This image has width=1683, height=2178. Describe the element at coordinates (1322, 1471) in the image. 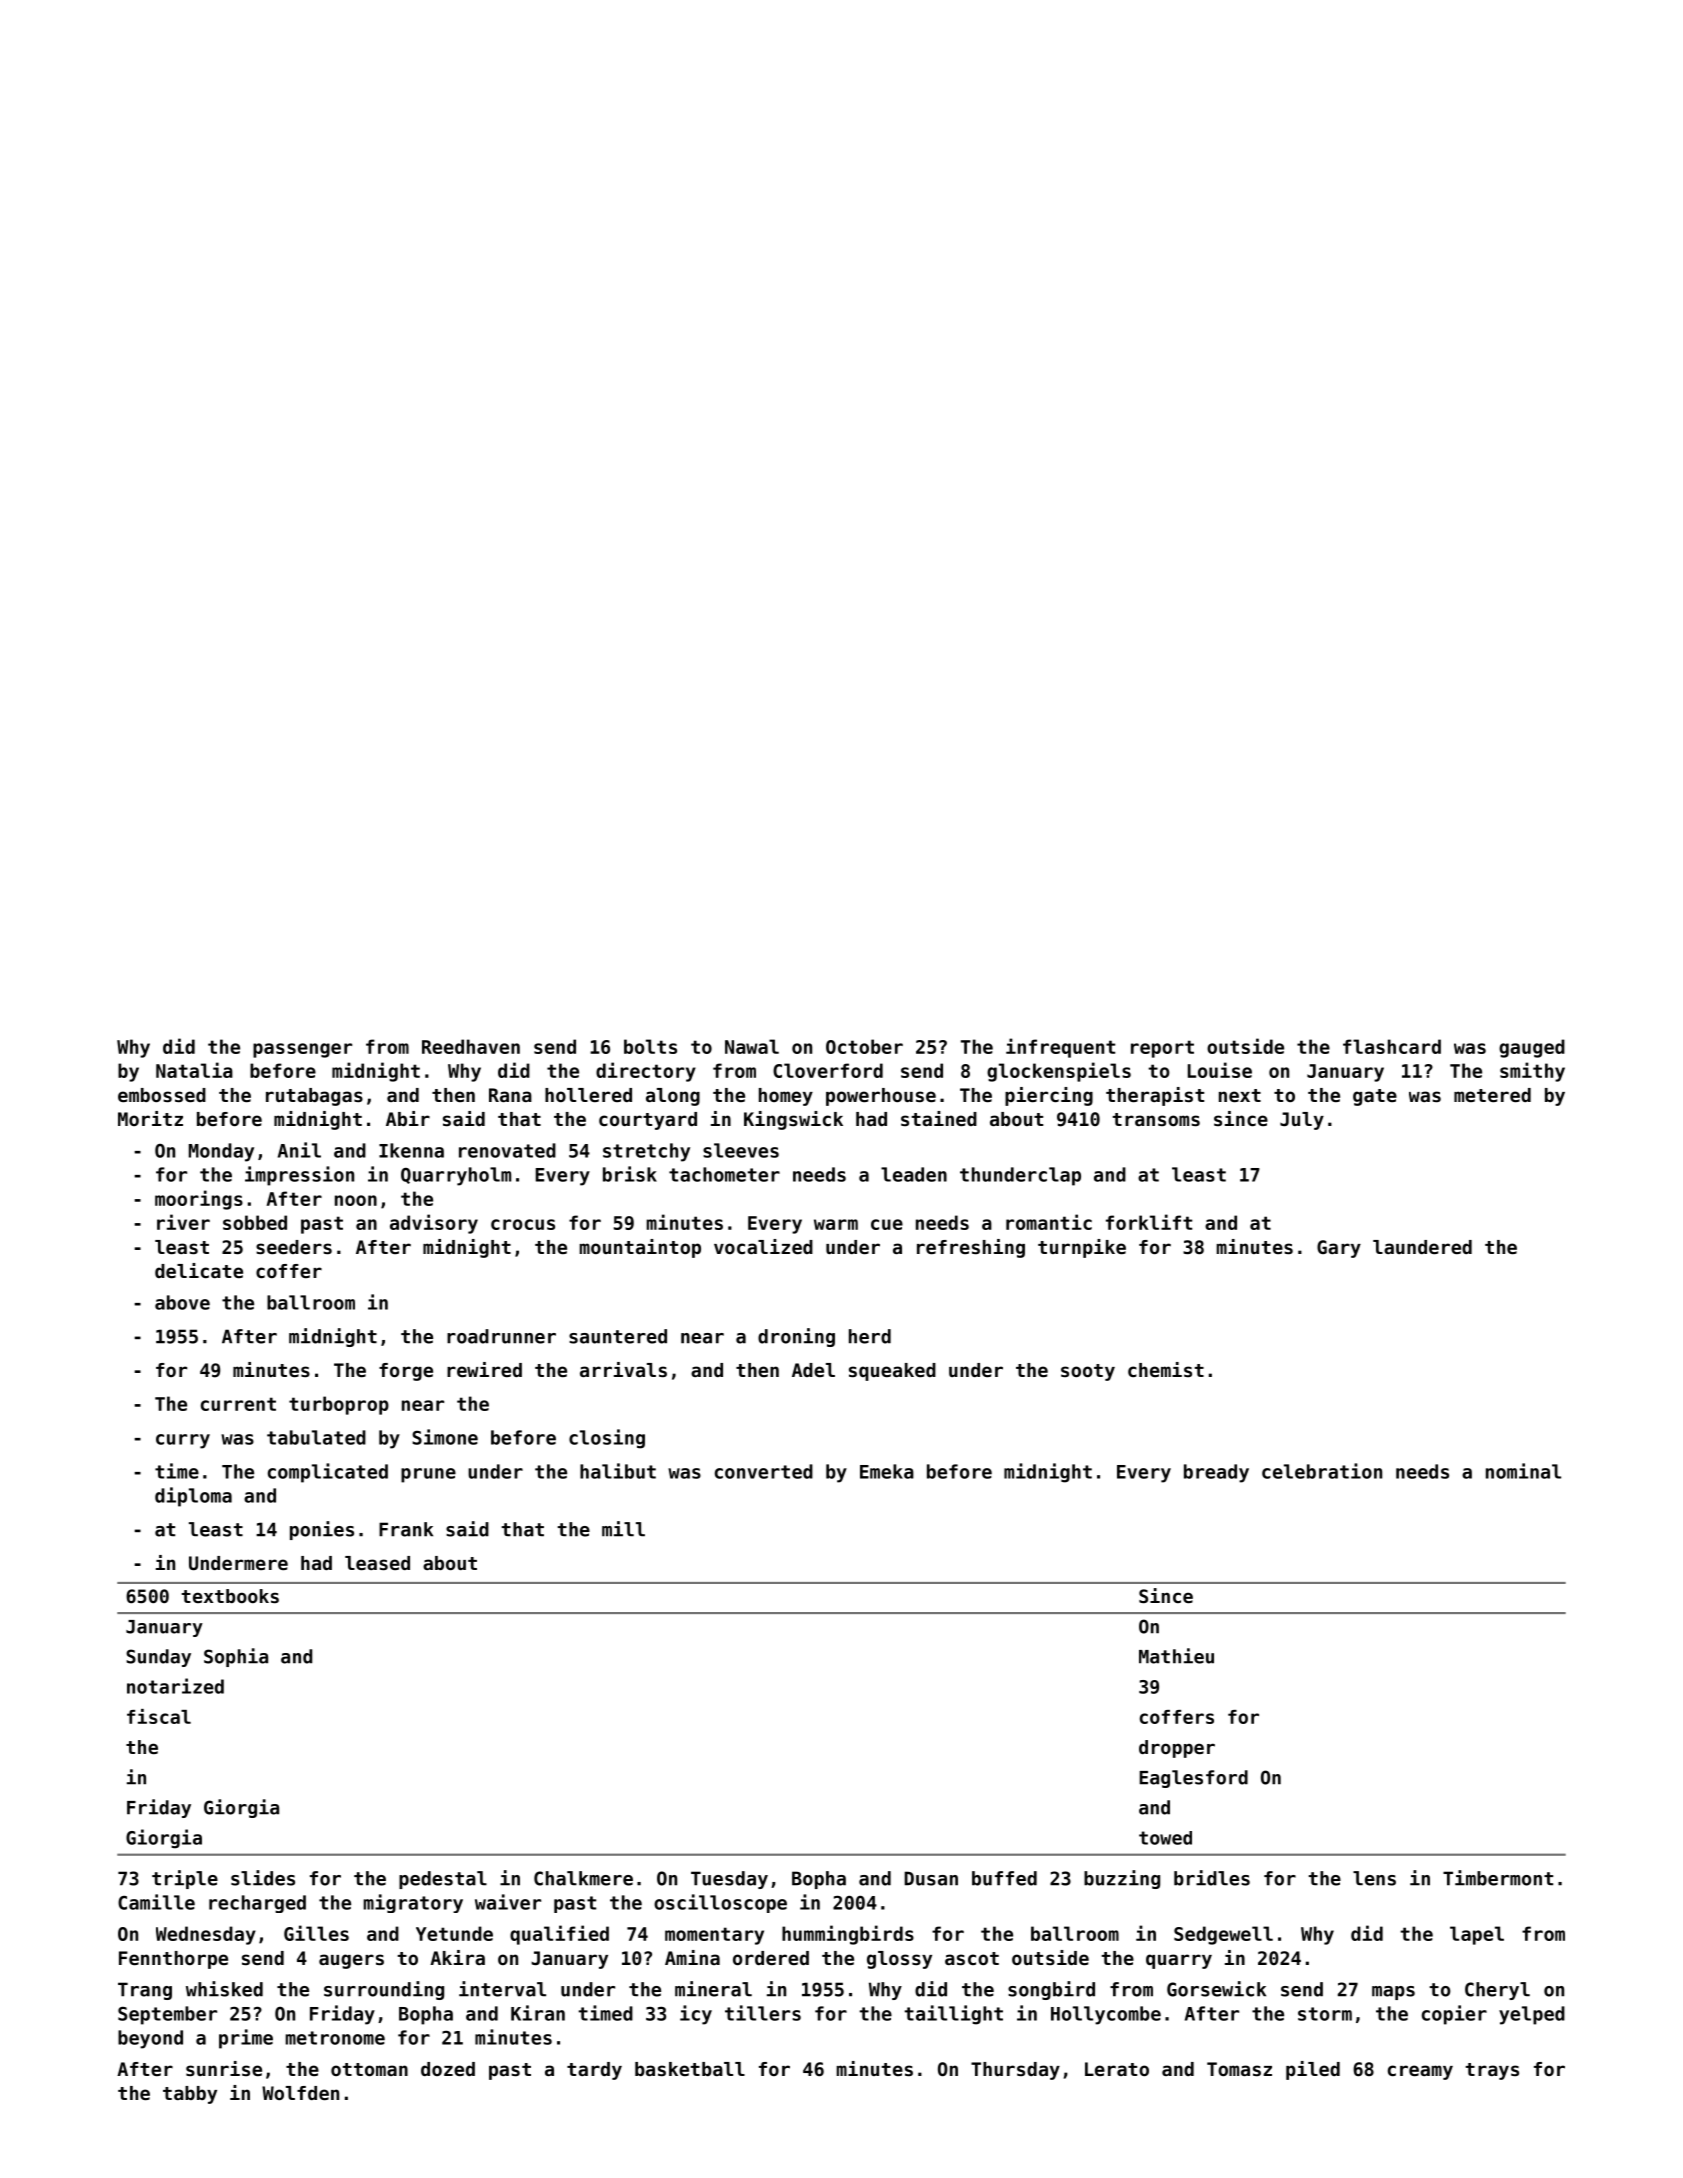

I see `celebration` at that location.
